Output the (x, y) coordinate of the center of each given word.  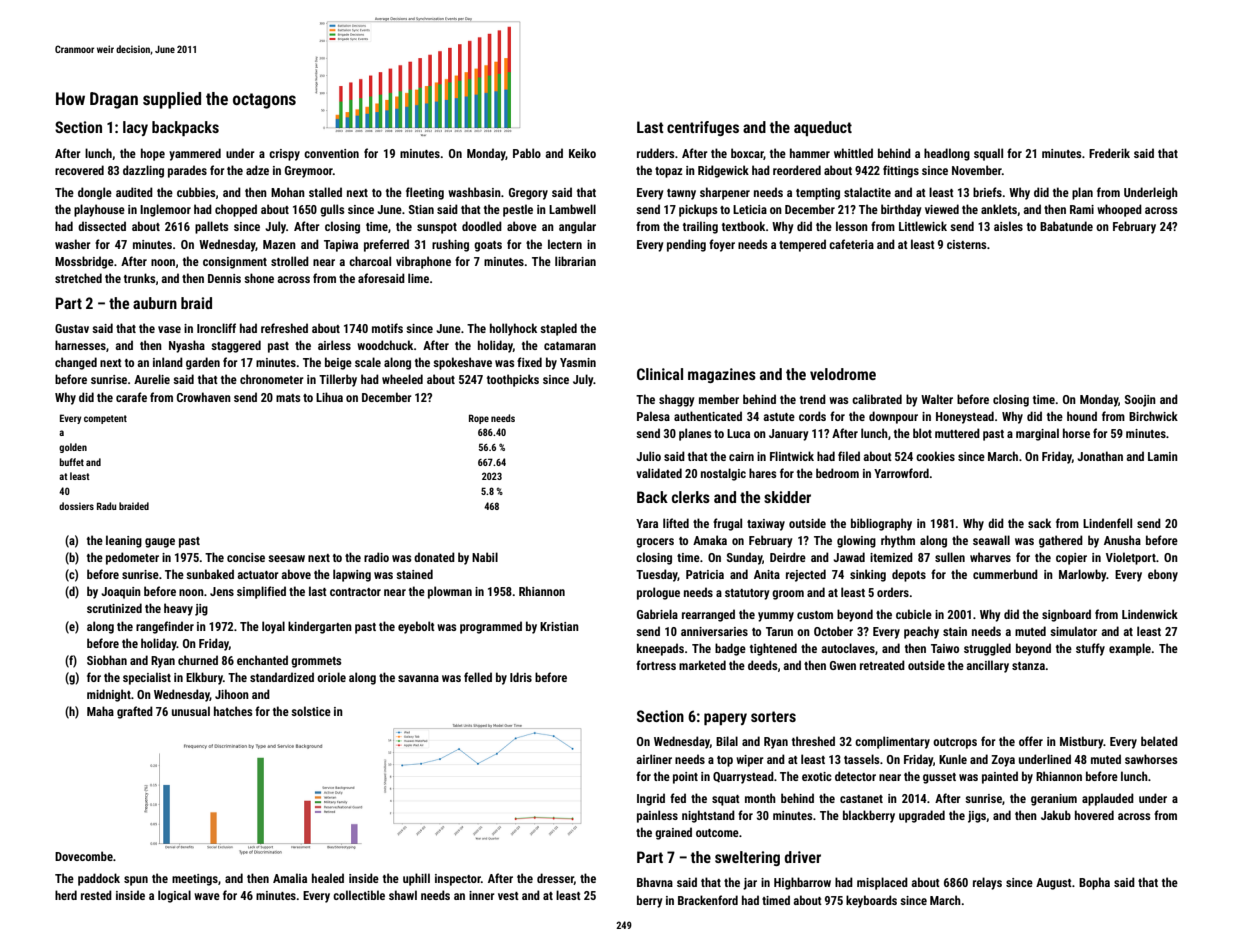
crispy (284, 155)
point (685, 778)
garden (203, 363)
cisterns (966, 244)
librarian (575, 261)
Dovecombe (84, 856)
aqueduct (823, 128)
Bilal (727, 741)
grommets (316, 662)
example (1130, 649)
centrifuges (703, 128)
